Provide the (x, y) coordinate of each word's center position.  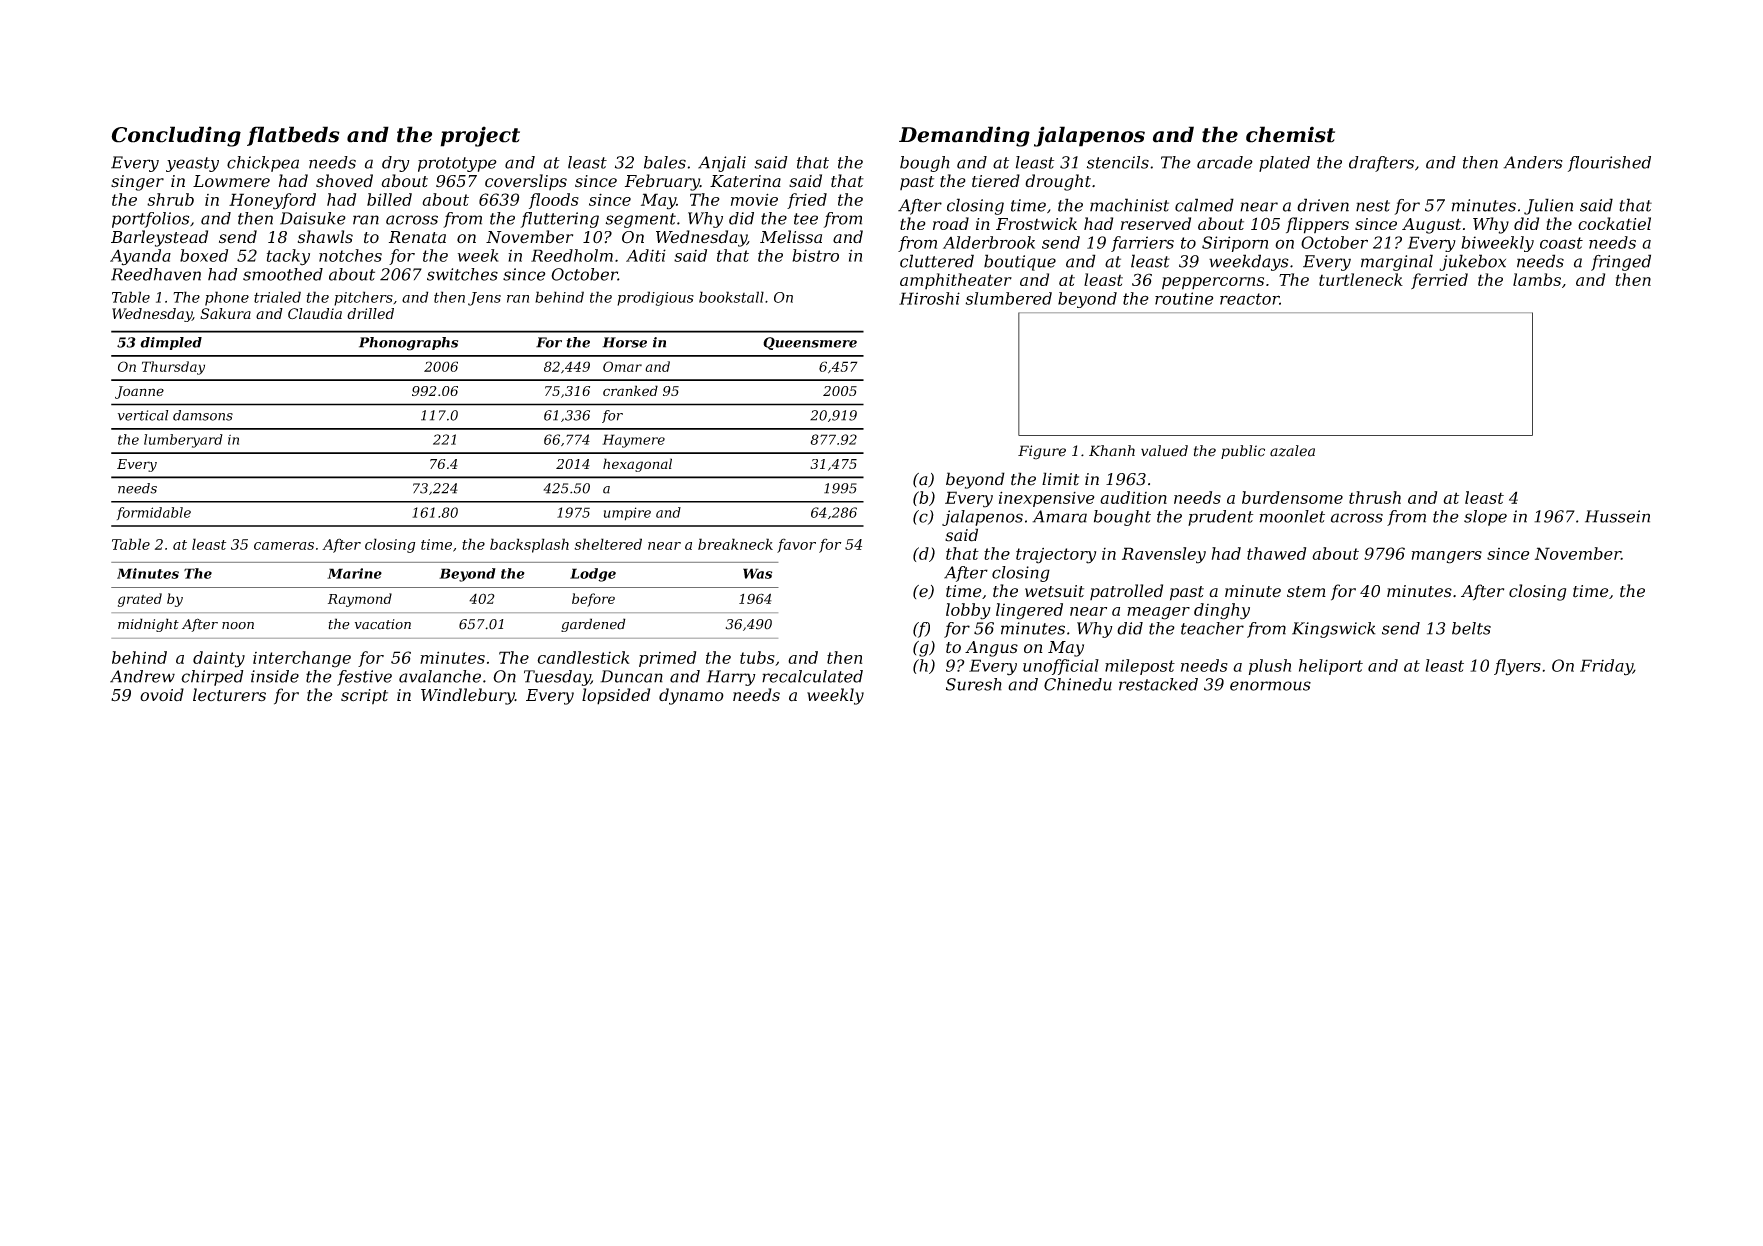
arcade (1225, 162)
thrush (1375, 497)
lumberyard (183, 441)
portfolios (150, 220)
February (662, 182)
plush (1269, 667)
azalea (1292, 451)
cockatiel (1614, 223)
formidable (154, 513)
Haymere (633, 441)
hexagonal (637, 465)
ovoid (162, 694)
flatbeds (293, 136)
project (480, 136)
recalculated (812, 676)
